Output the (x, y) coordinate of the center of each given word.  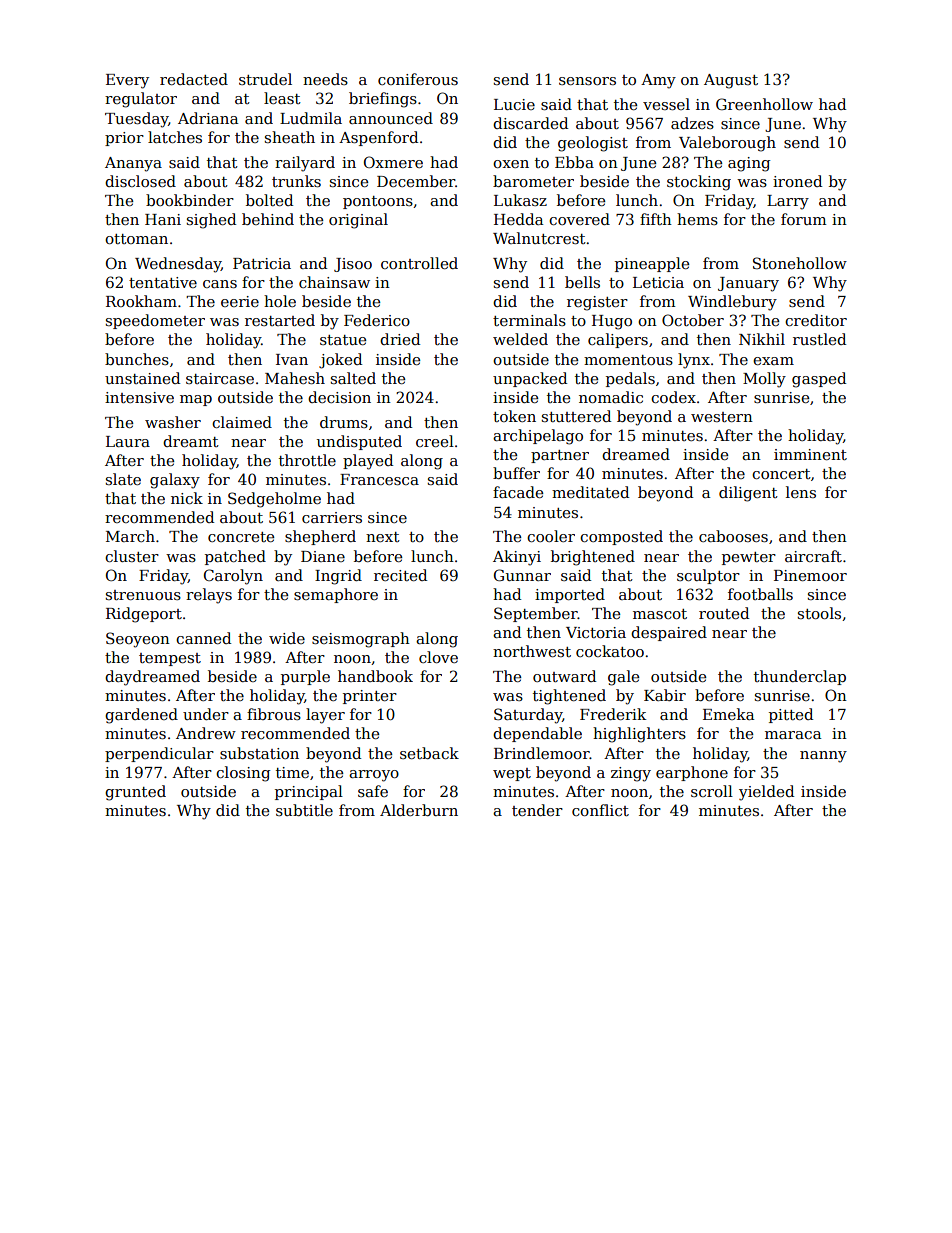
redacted (194, 79)
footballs (760, 594)
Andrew (206, 733)
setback (429, 753)
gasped (819, 380)
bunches (137, 359)
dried (400, 339)
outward (564, 676)
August (731, 81)
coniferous (418, 79)
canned (203, 638)
